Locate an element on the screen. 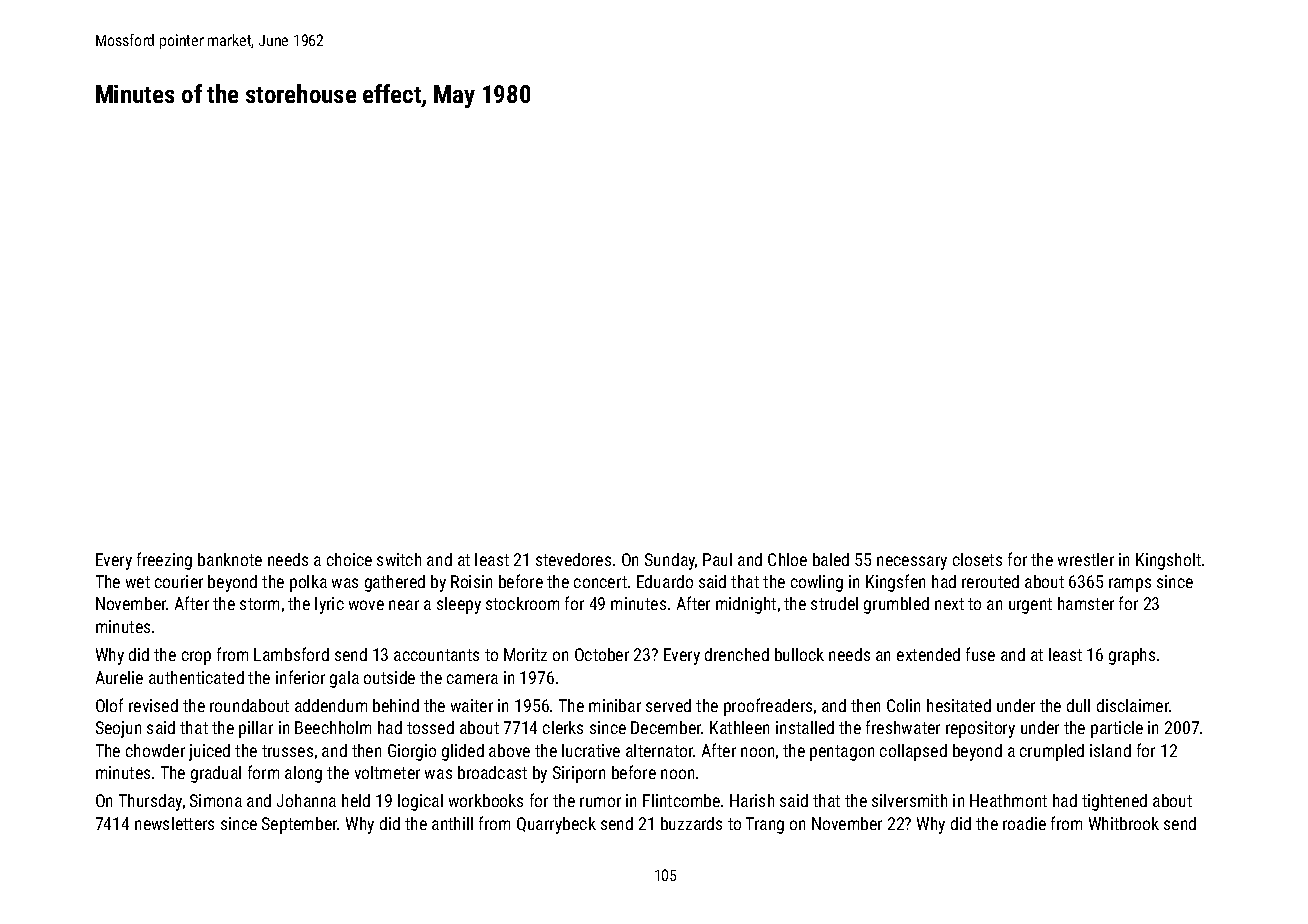  fuse is located at coordinates (980, 654).
